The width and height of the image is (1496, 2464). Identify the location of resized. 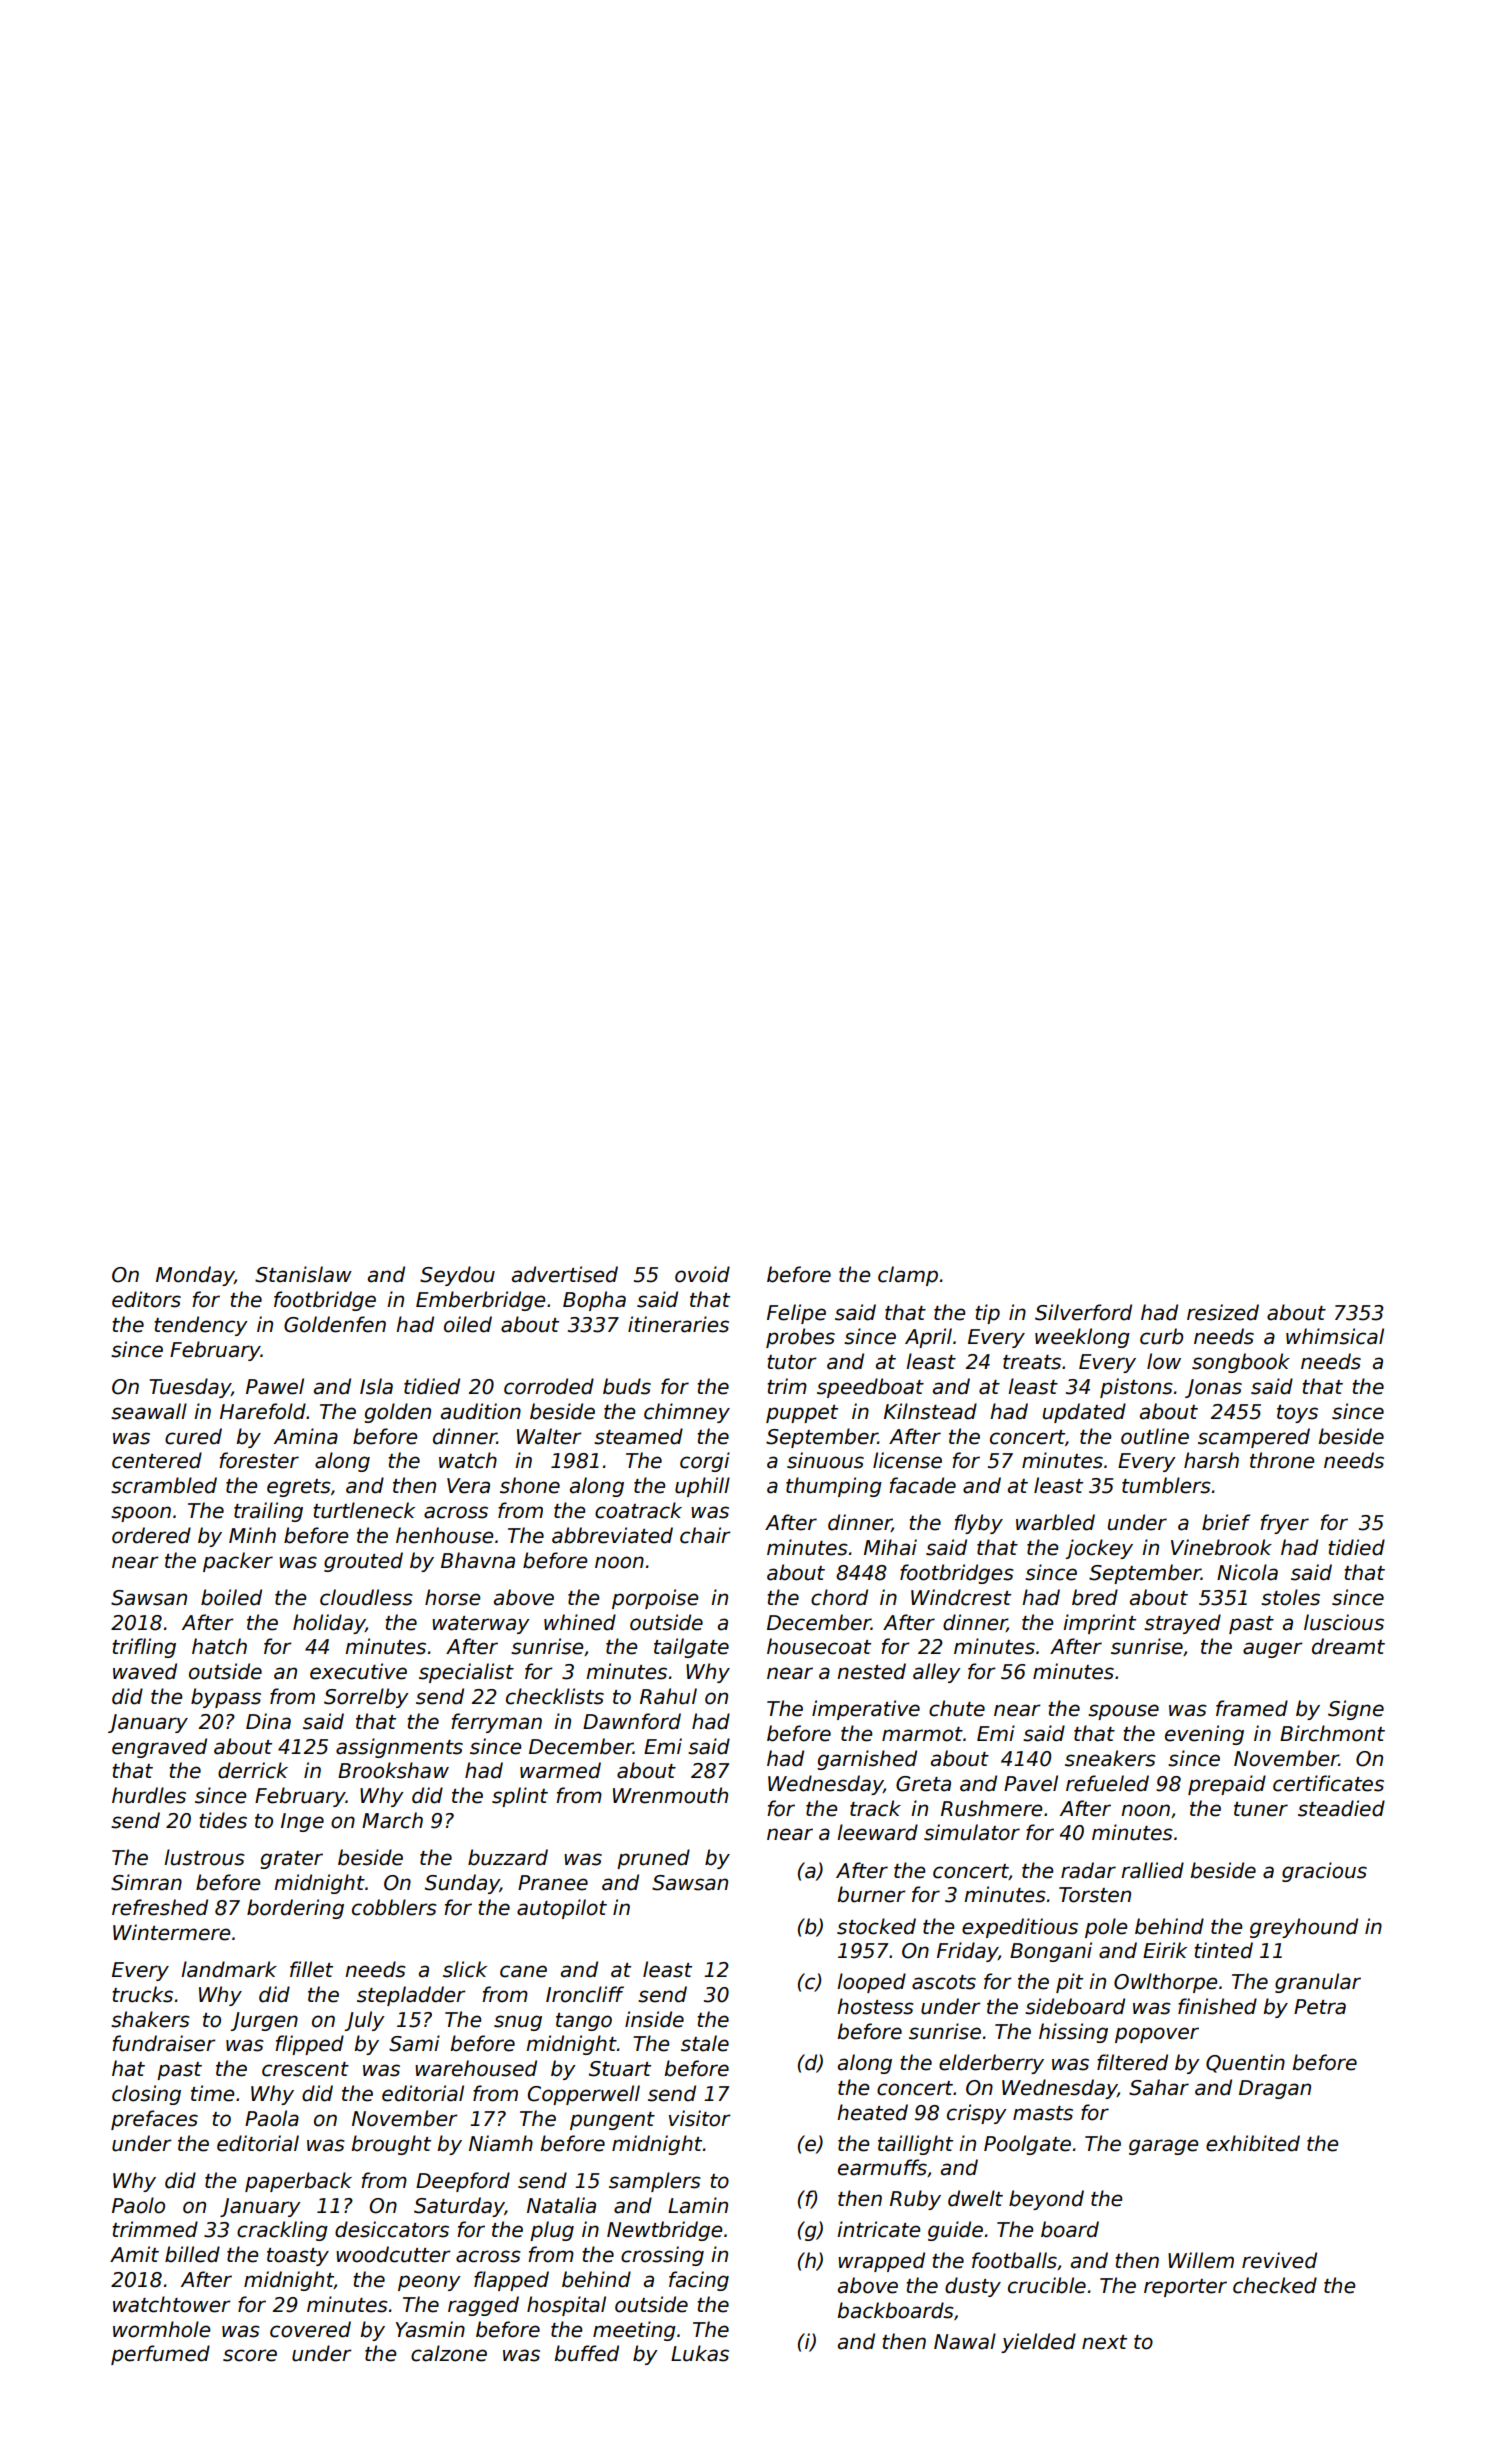
(1223, 1312).
